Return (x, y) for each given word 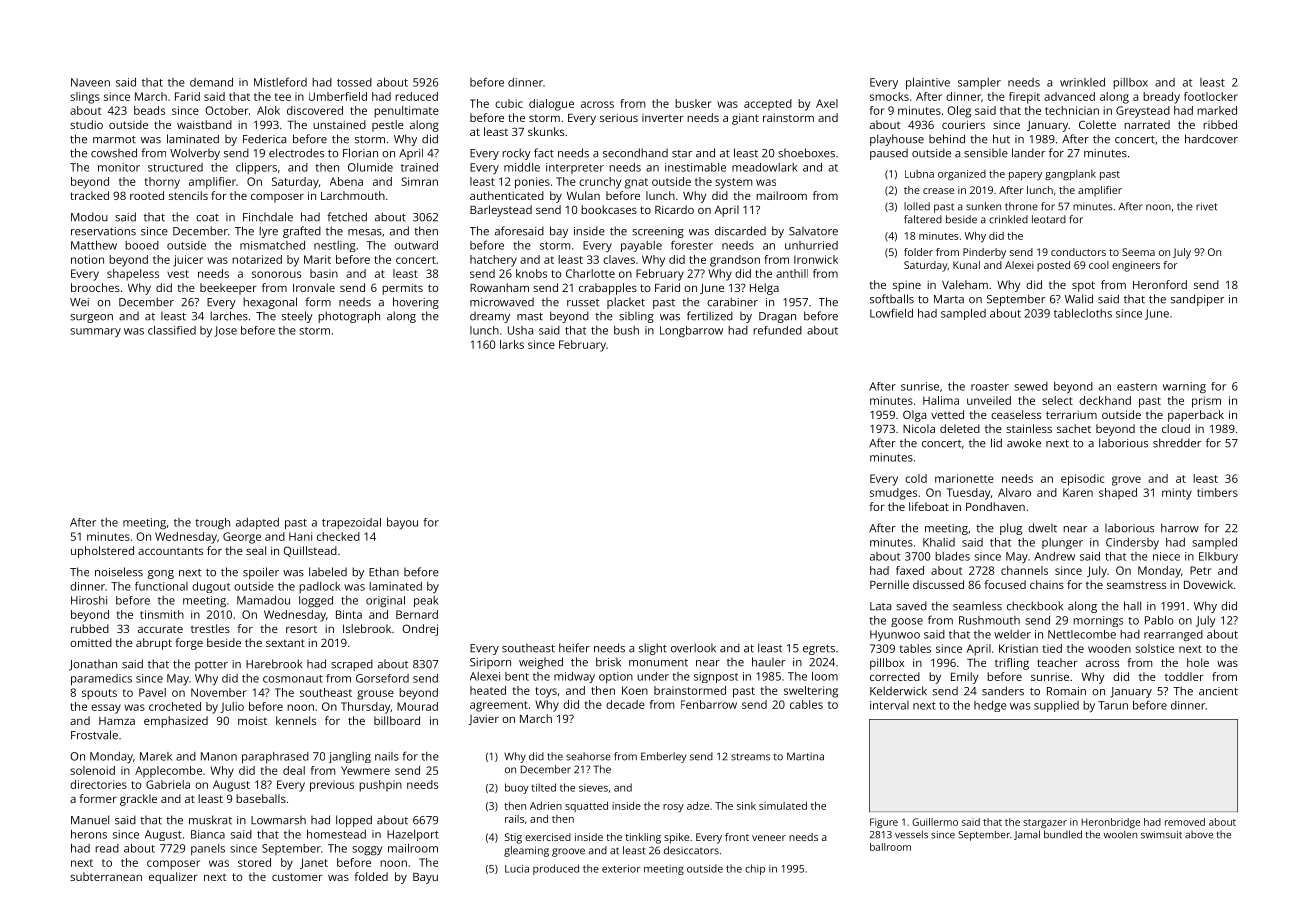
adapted (257, 523)
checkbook (1035, 606)
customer (297, 877)
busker (693, 103)
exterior (621, 869)
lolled (917, 206)
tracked (89, 195)
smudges (893, 494)
